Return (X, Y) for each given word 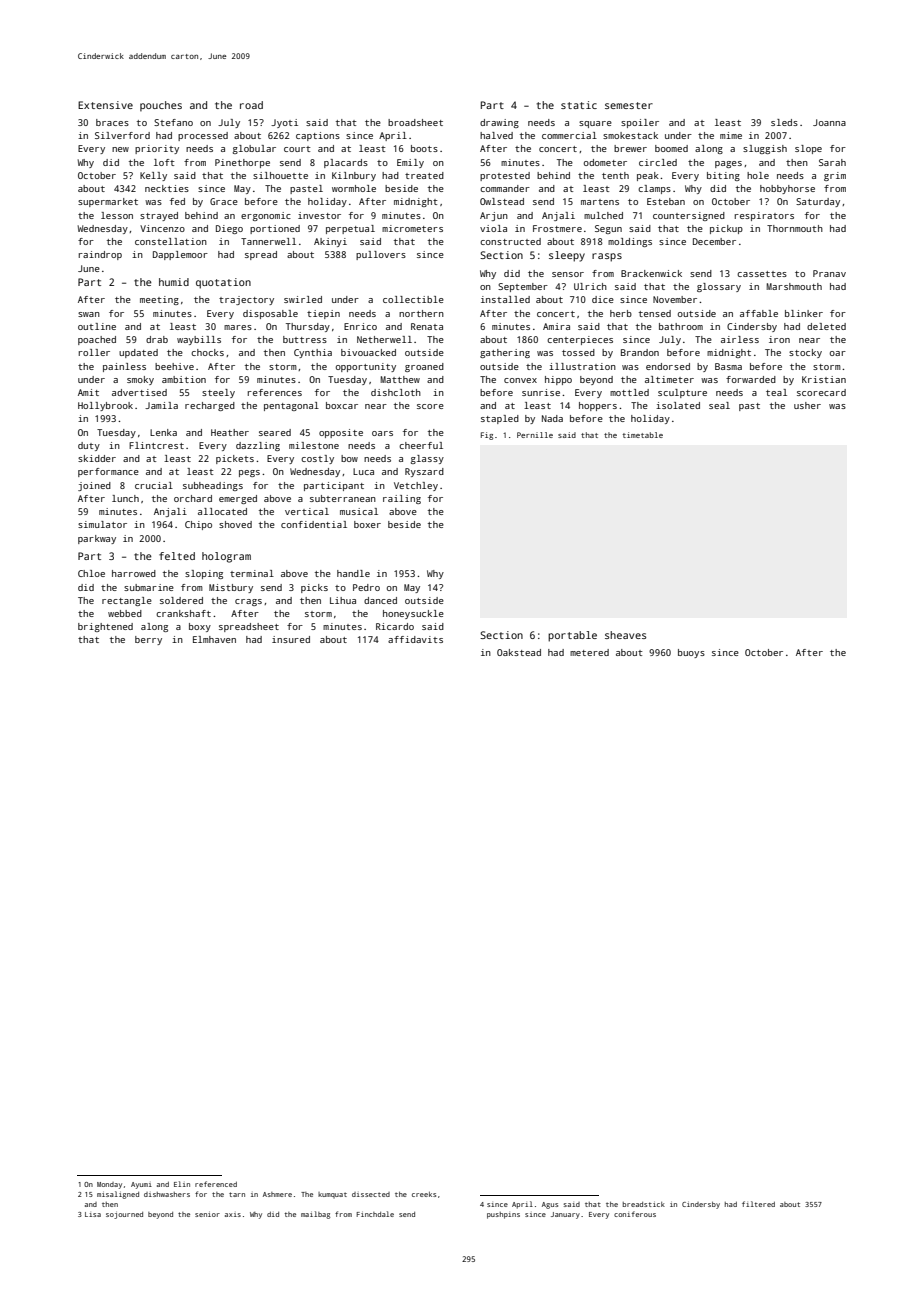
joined (94, 486)
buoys (691, 653)
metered (589, 652)
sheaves (625, 635)
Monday (109, 1185)
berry (148, 640)
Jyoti (284, 123)
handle (353, 573)
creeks (424, 1194)
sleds (784, 122)
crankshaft (183, 613)
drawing (499, 123)
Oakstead (519, 652)
